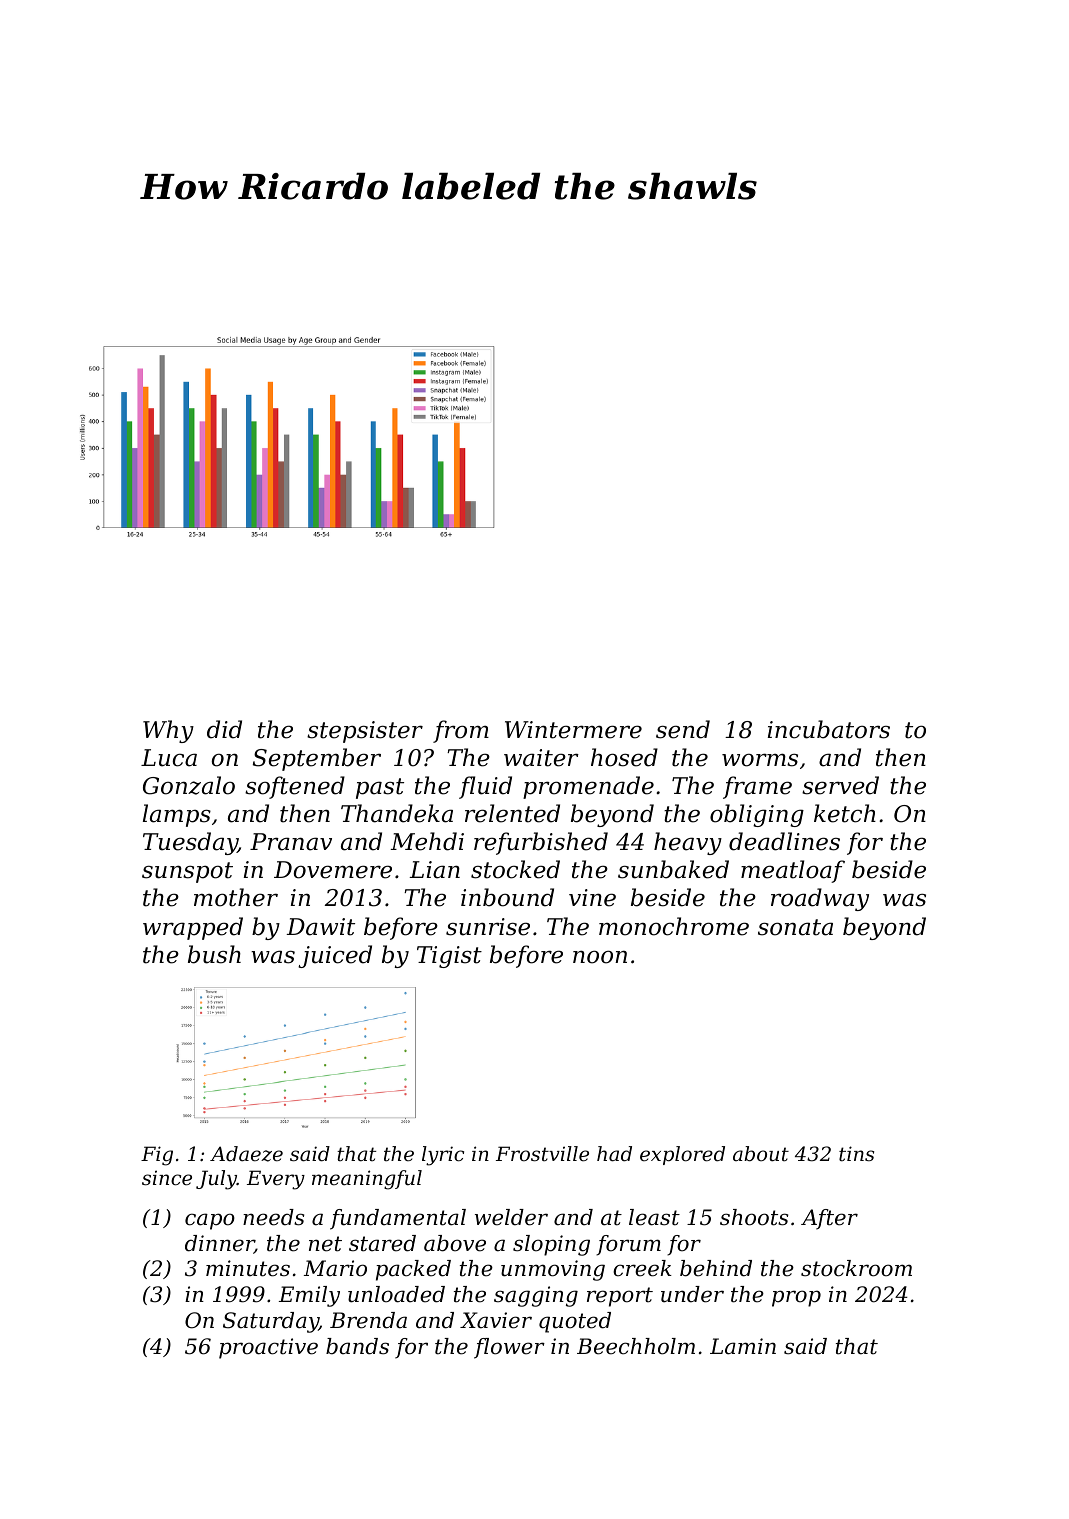  What do you see at coordinates (536, 1296) in the screenshot?
I see `sagging` at bounding box center [536, 1296].
